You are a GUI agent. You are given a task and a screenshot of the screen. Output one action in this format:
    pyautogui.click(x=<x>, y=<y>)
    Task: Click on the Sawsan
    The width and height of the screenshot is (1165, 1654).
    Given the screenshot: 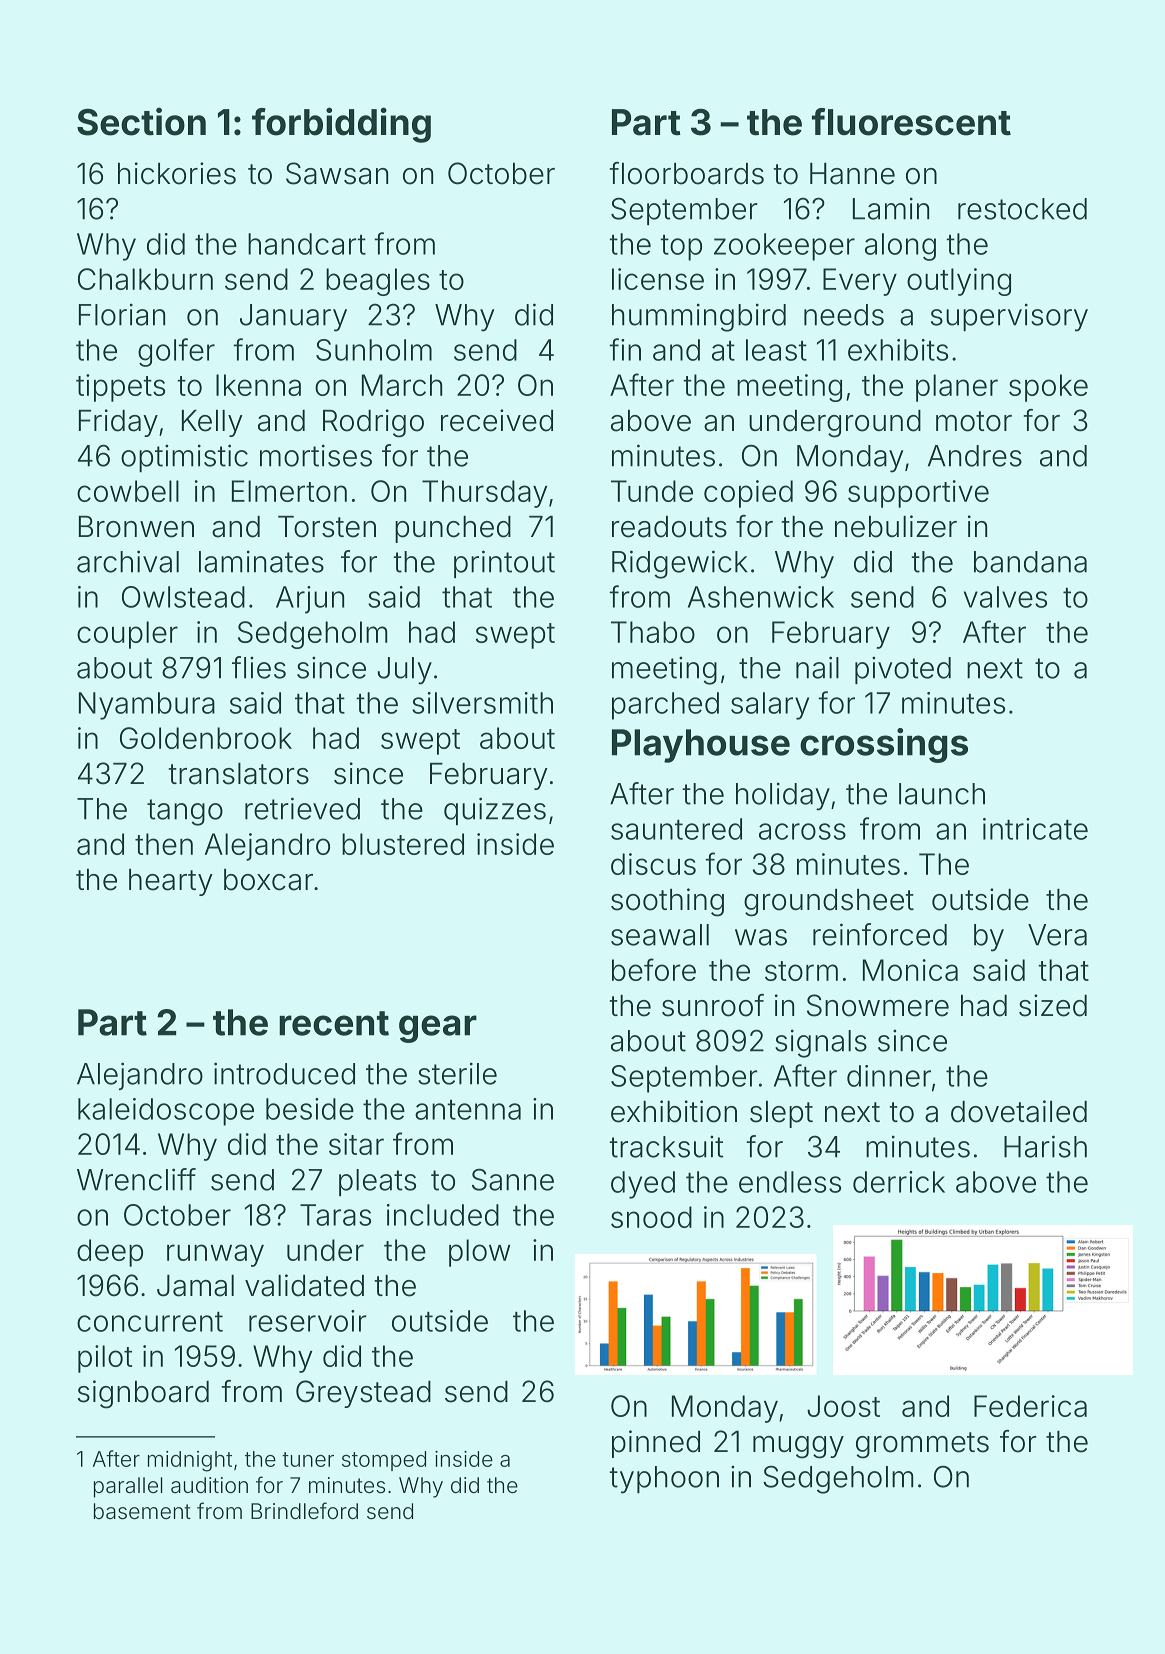 What is the action you would take?
    pyautogui.click(x=337, y=173)
